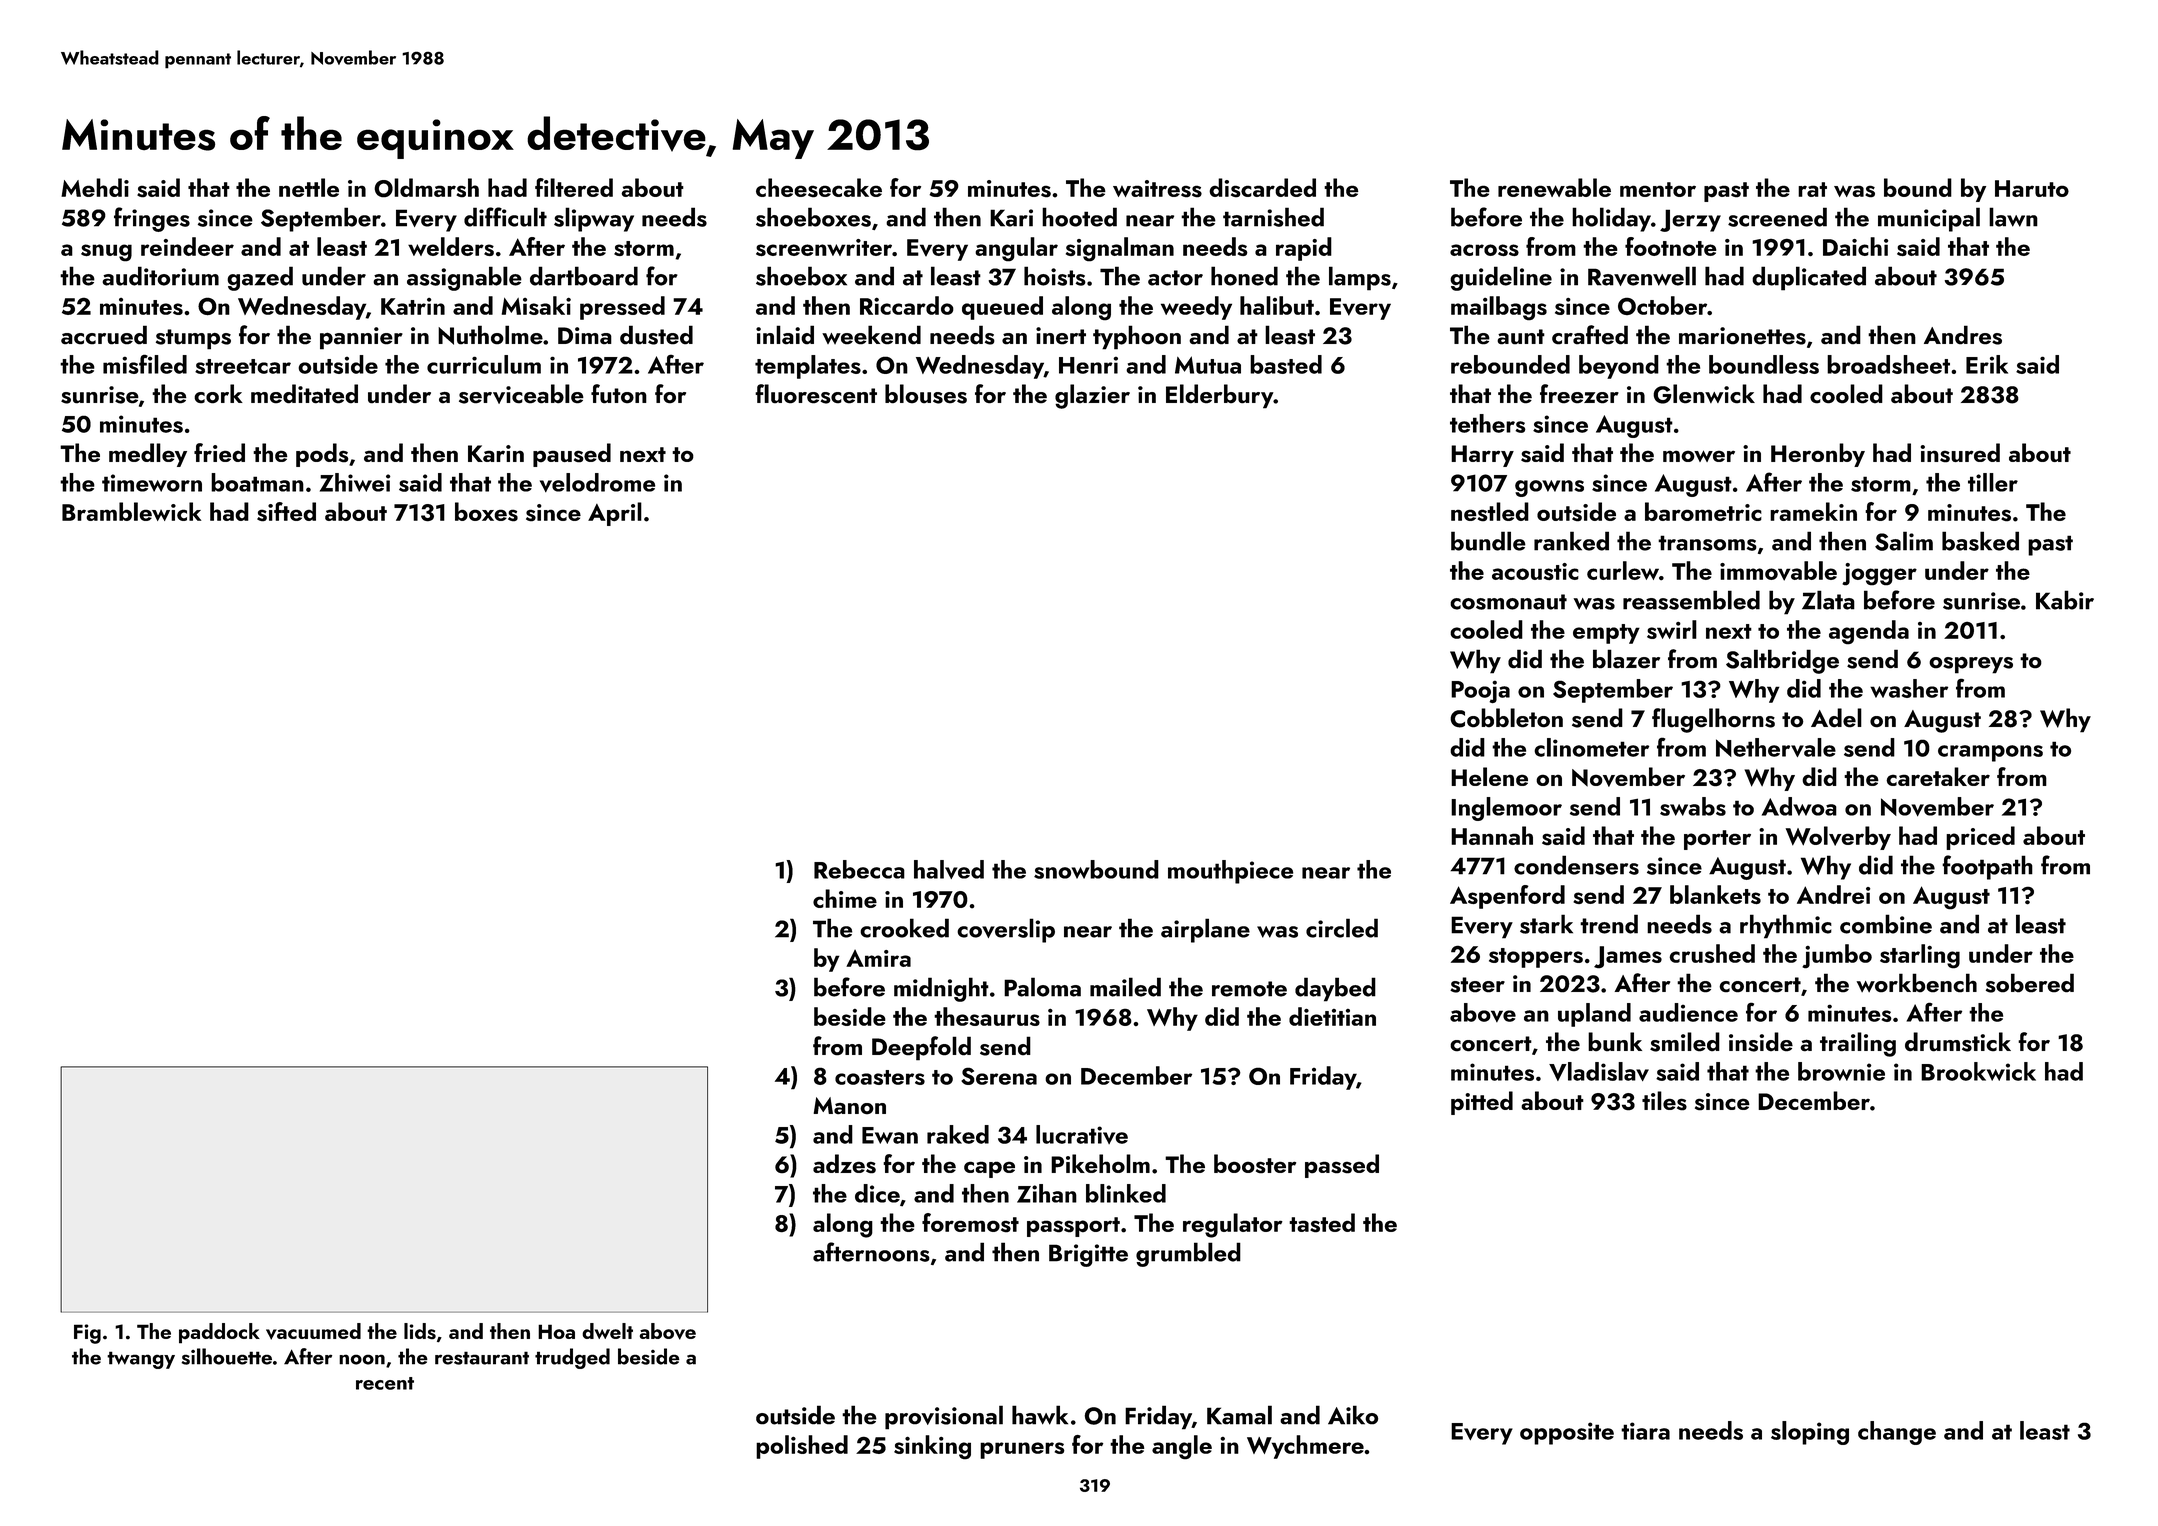 This screenshot has width=2158, height=1526. What do you see at coordinates (104, 335) in the screenshot?
I see `accrued` at bounding box center [104, 335].
